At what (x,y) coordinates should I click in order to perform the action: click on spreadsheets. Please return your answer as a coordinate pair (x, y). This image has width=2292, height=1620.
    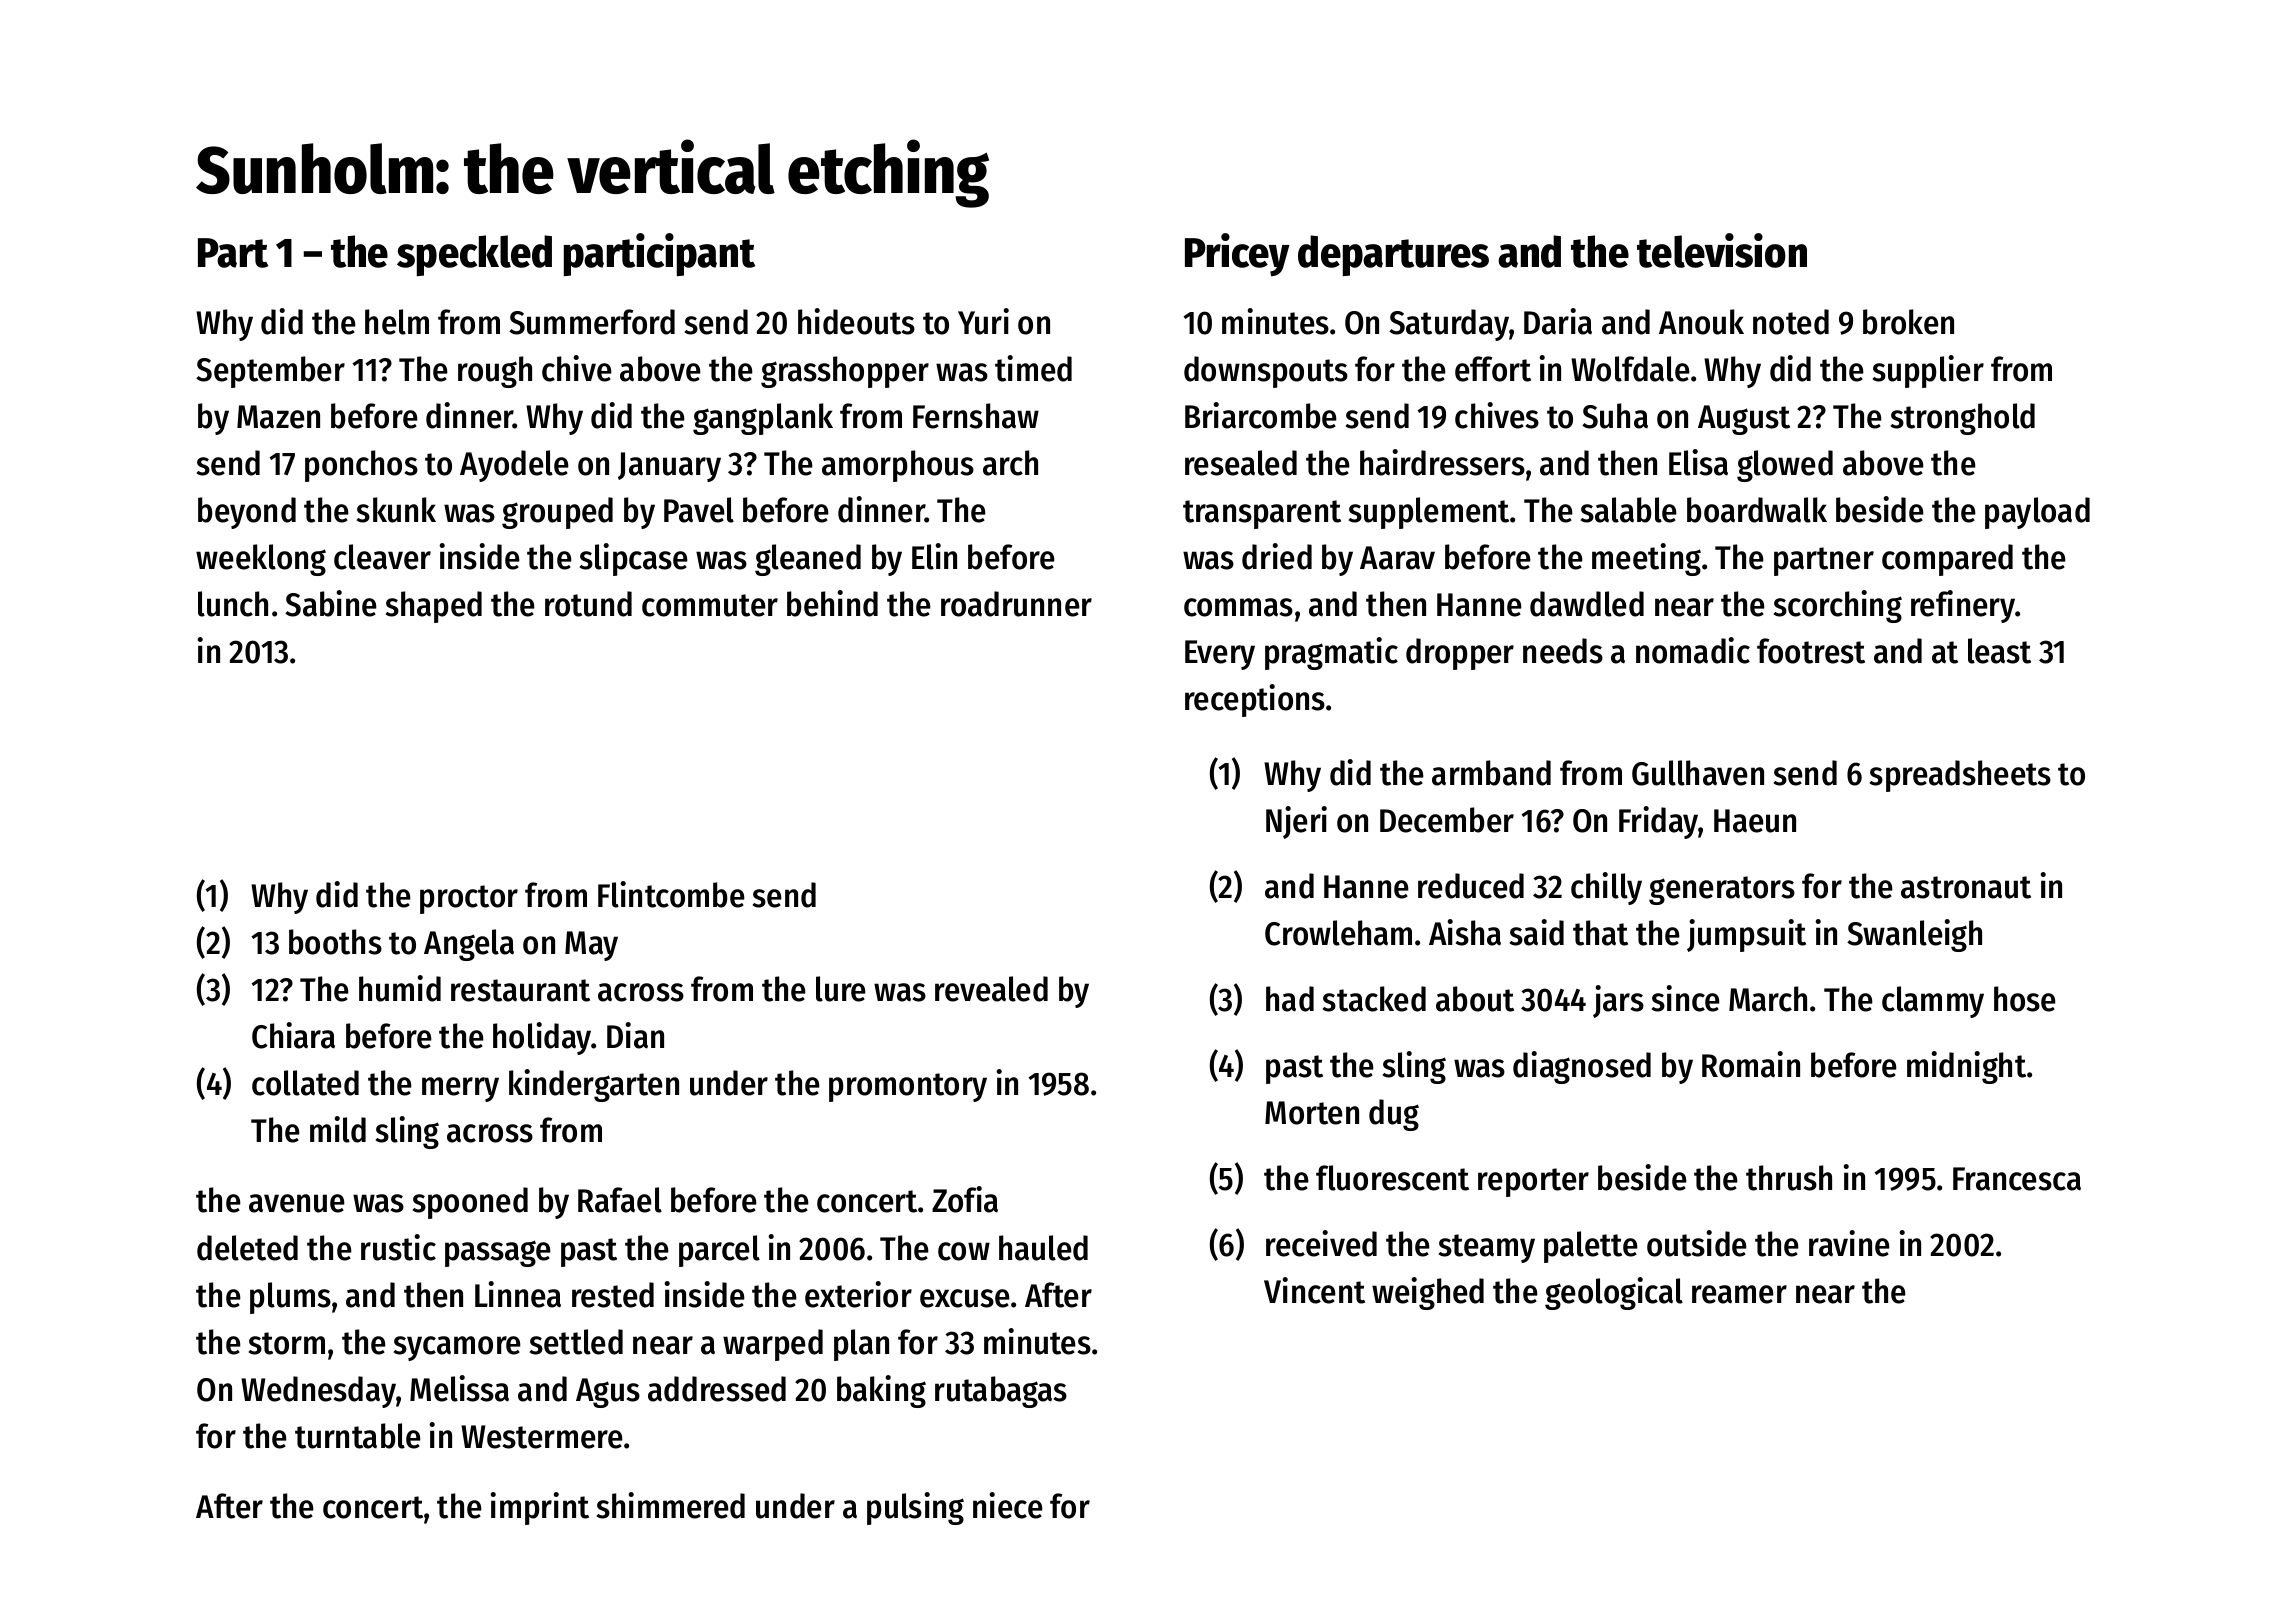
    Looking at the image, I should click on (1960, 776).
